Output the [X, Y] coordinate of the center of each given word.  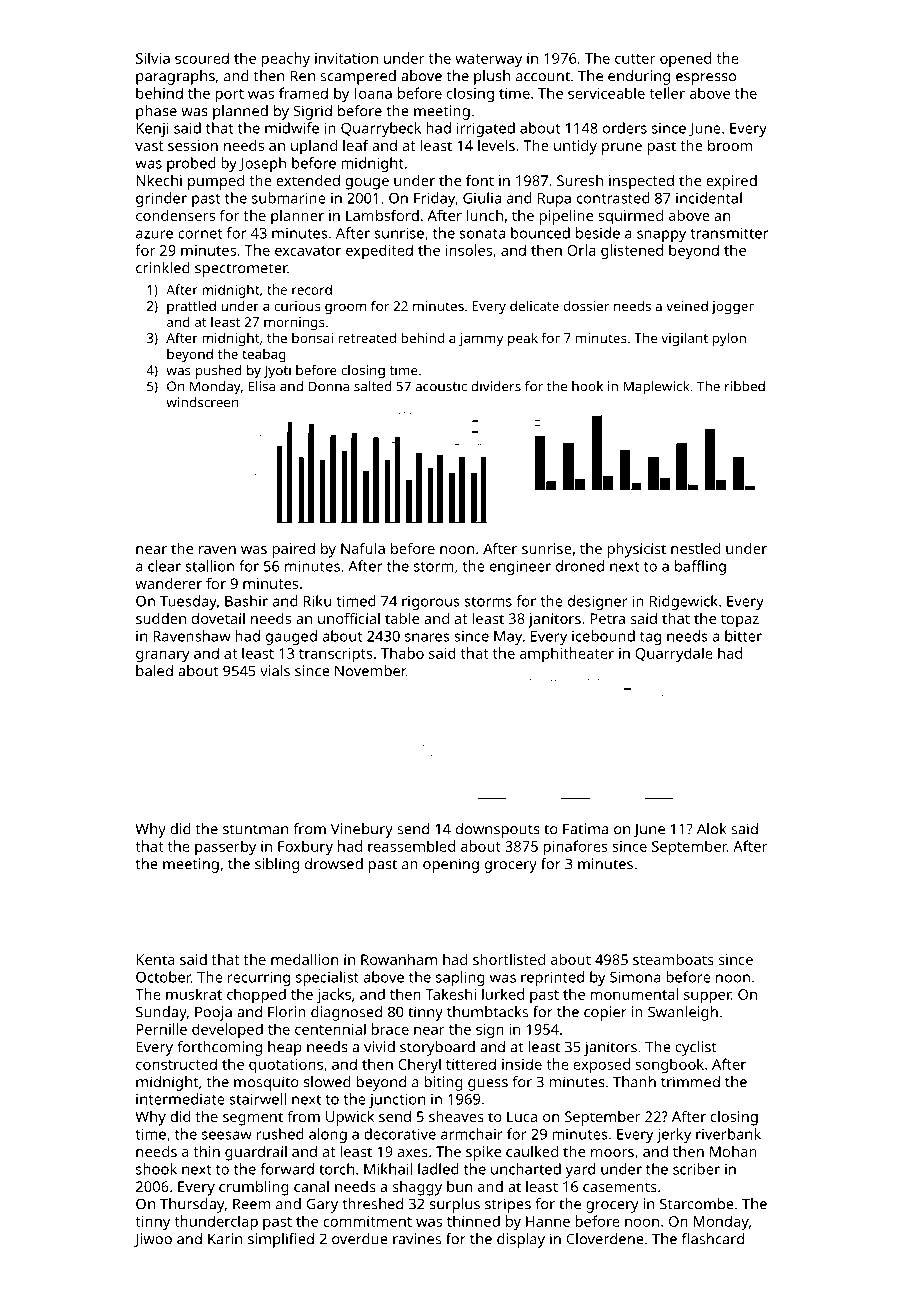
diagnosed [346, 1013]
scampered [358, 77]
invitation [346, 58]
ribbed [745, 386]
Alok [711, 829]
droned [580, 566]
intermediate [180, 1099]
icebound [603, 636]
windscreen [202, 402]
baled [154, 671]
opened [685, 59]
